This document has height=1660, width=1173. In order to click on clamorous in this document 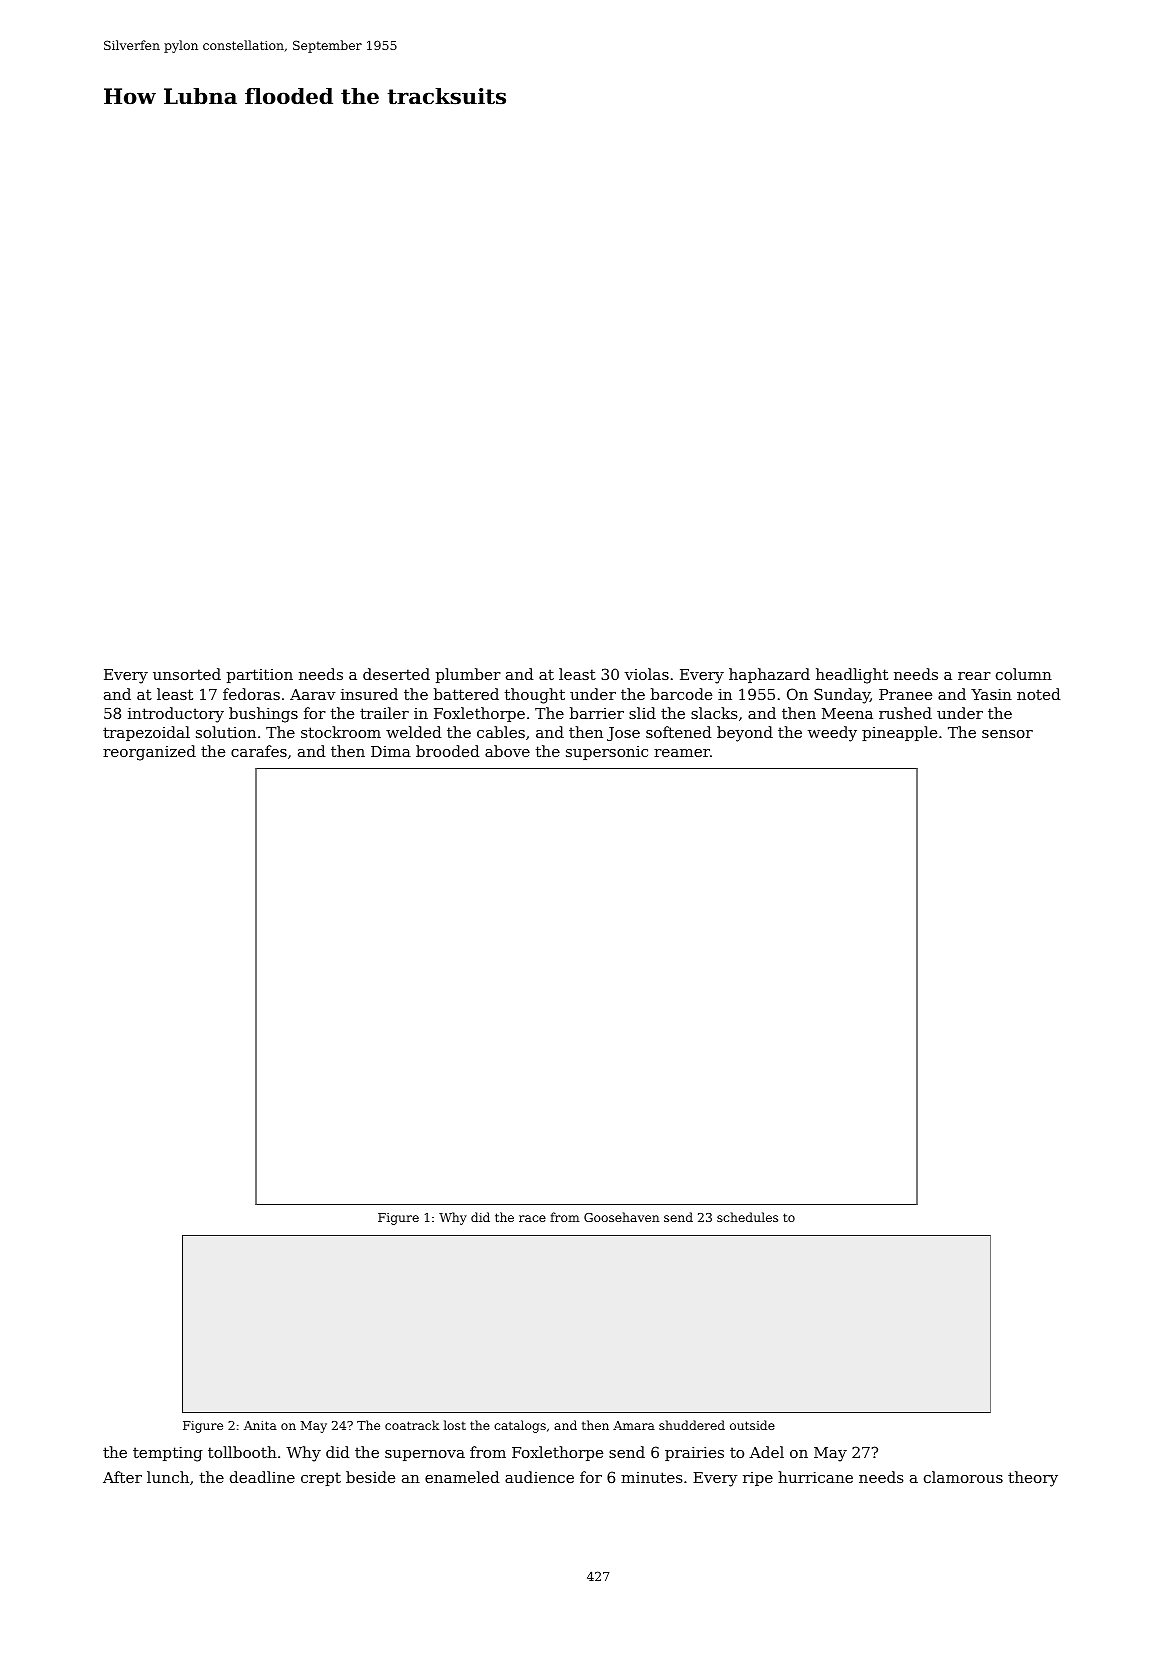, I will do `click(963, 1477)`.
